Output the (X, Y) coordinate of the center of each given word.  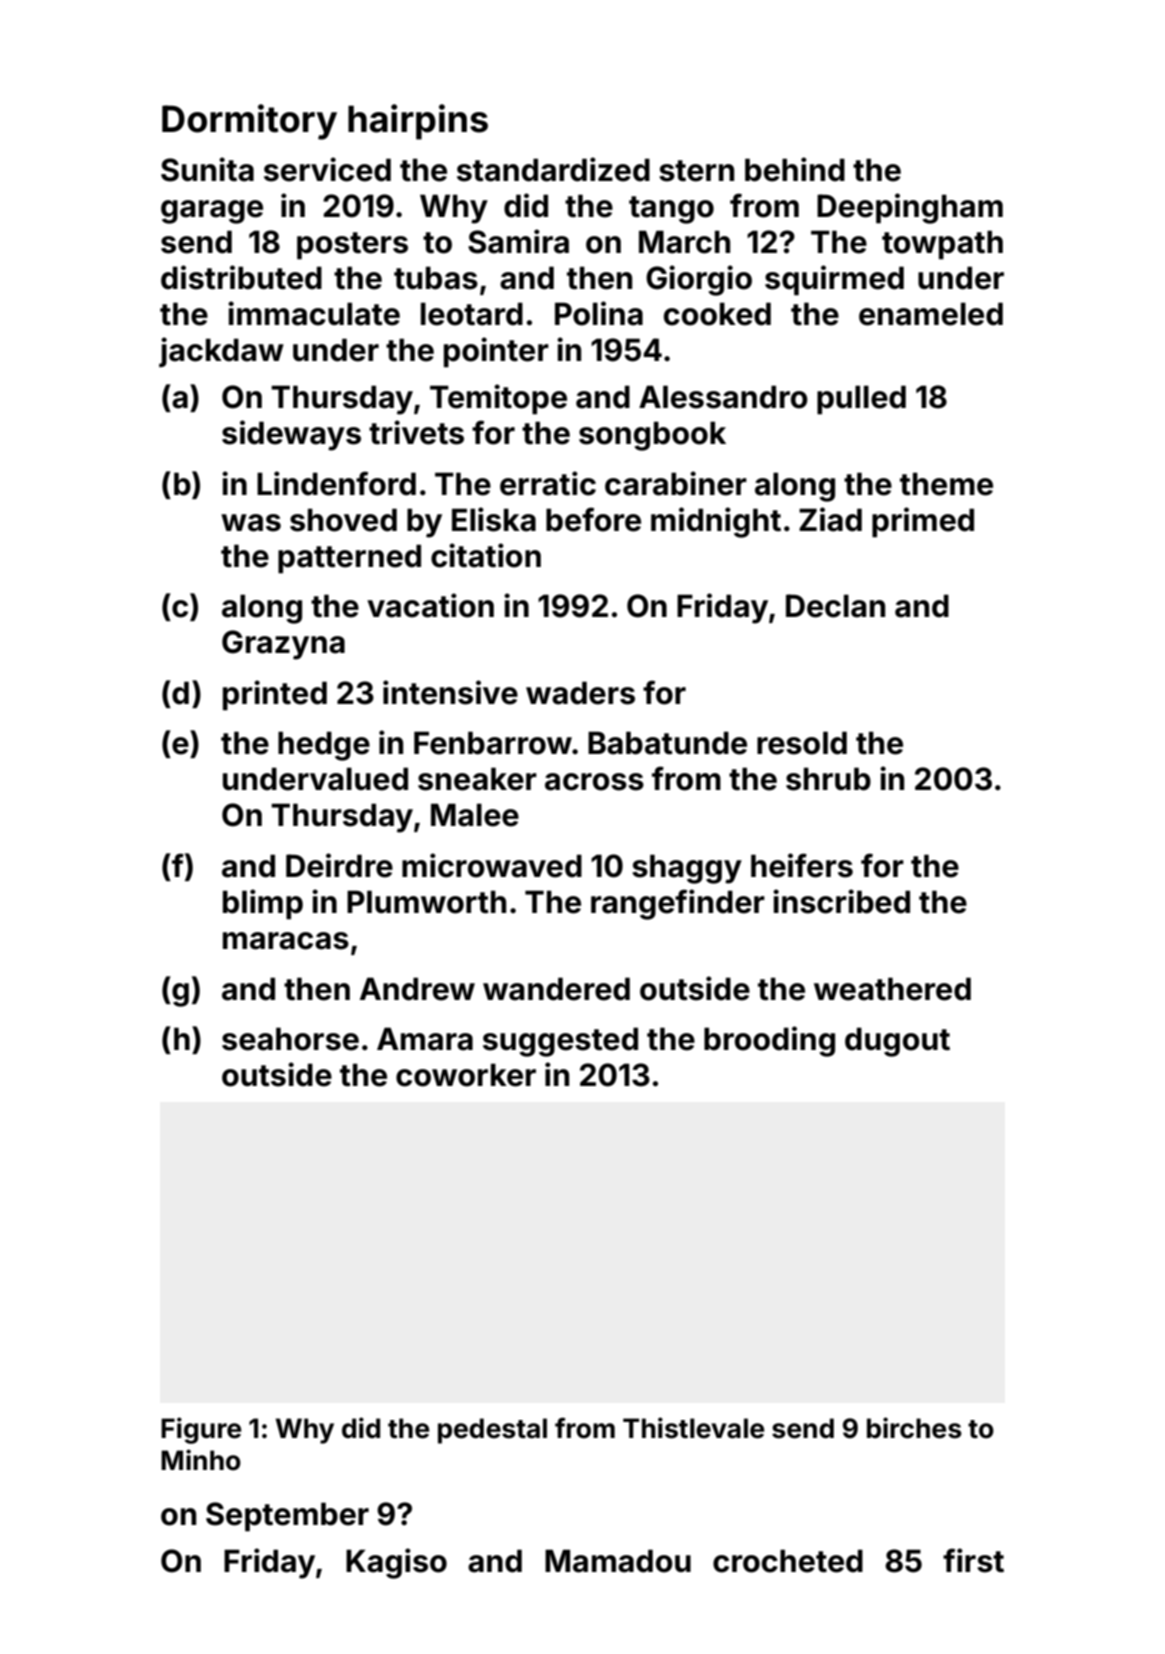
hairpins (418, 122)
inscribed (841, 901)
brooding (769, 1041)
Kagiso (396, 1563)
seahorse (290, 1039)
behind (795, 169)
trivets (416, 432)
